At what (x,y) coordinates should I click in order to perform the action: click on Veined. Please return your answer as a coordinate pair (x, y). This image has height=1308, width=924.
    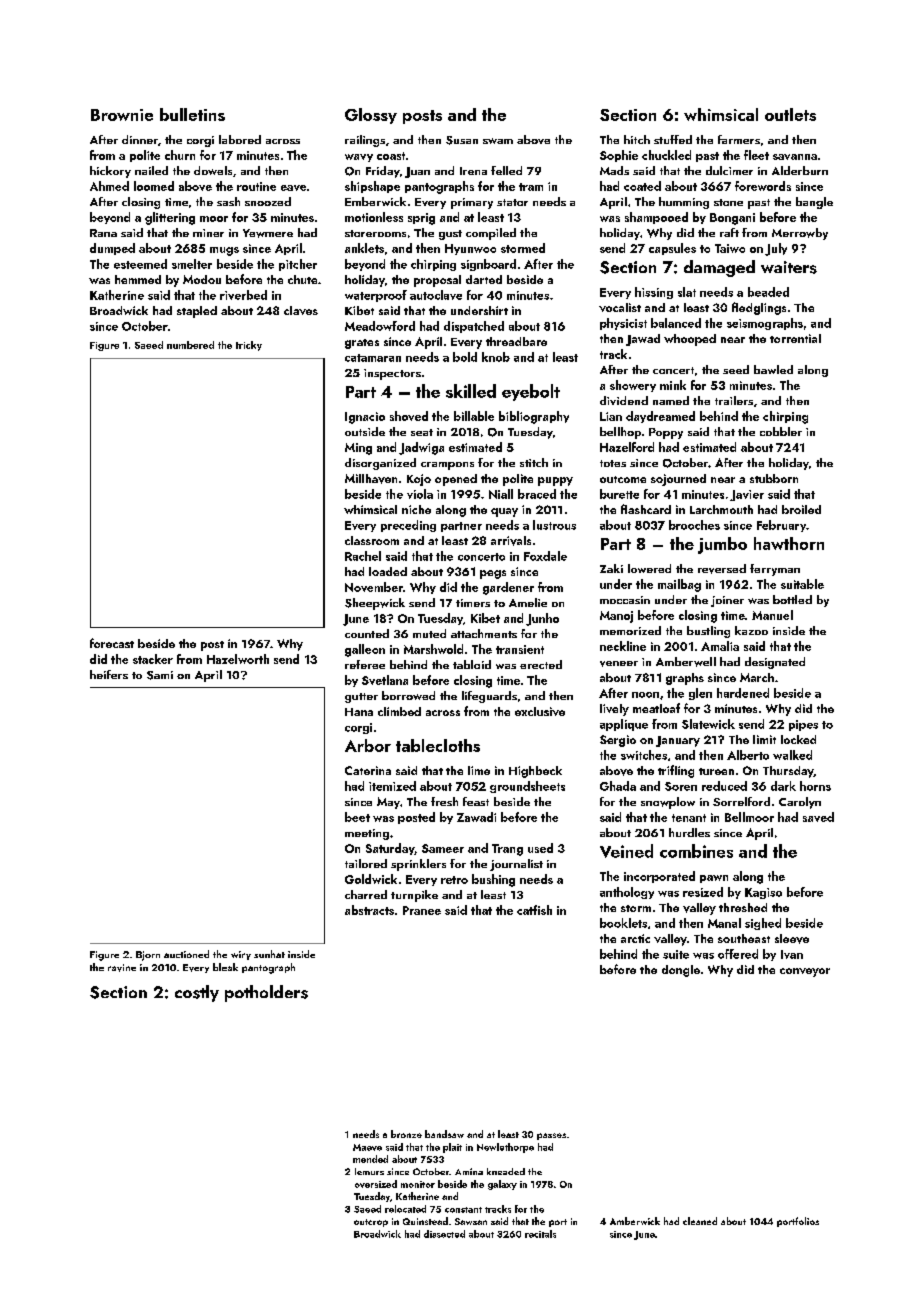
    Looking at the image, I should click on (626, 851).
